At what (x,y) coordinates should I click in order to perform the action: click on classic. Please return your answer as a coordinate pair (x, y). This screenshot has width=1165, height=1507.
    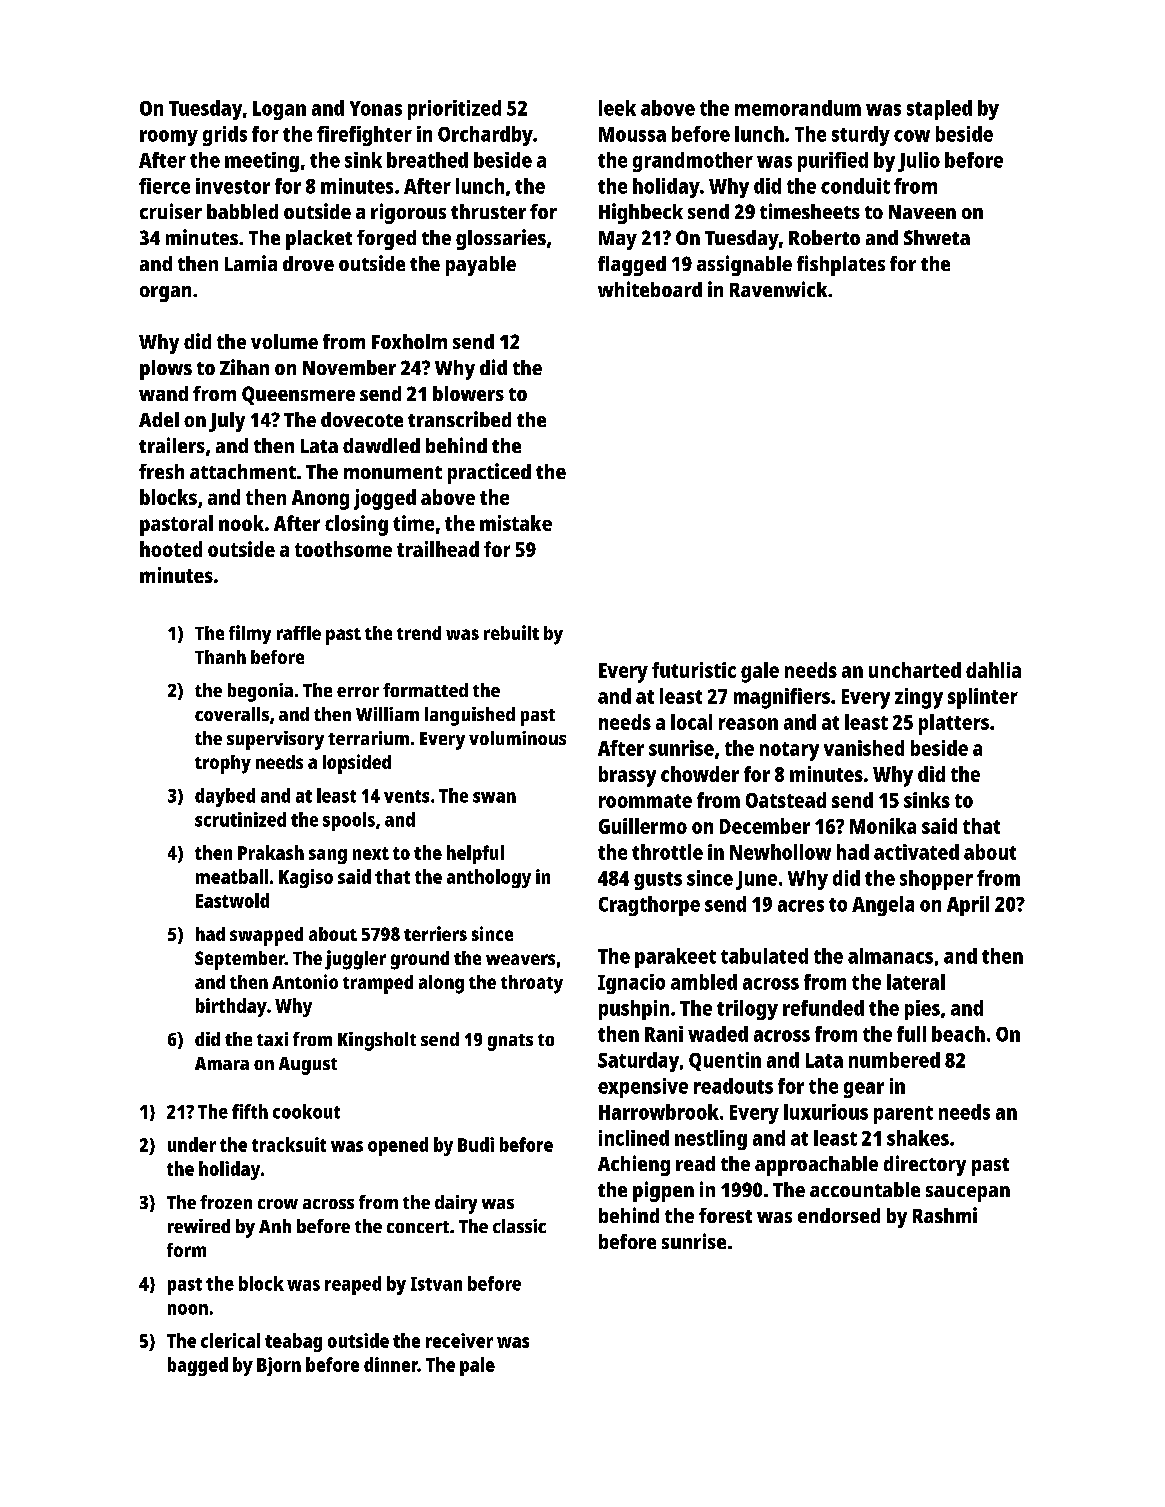
    Looking at the image, I should click on (519, 1226).
